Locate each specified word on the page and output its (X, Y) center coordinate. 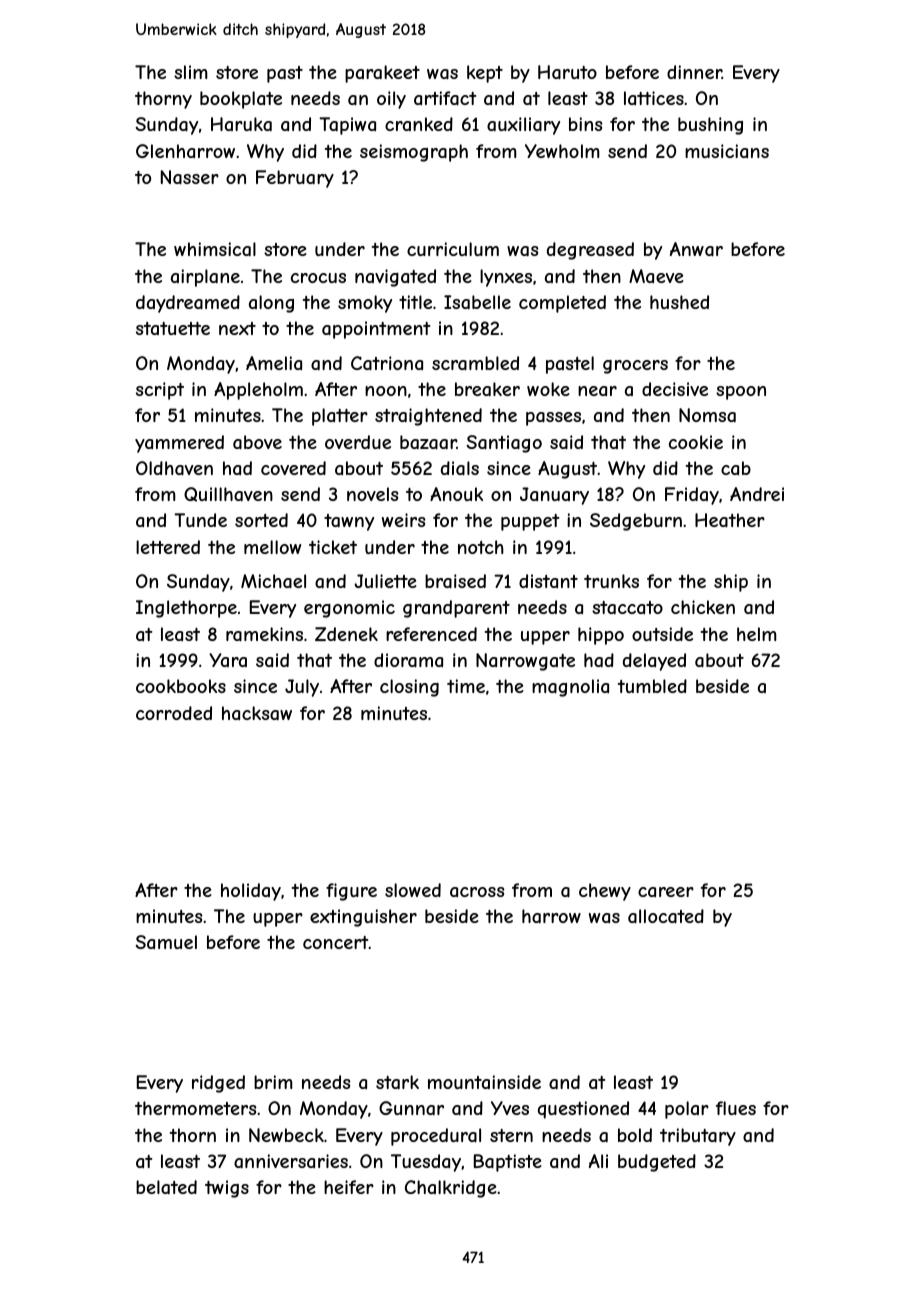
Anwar (696, 249)
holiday (251, 892)
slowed (413, 890)
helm (757, 634)
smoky (365, 304)
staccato (627, 607)
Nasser (190, 177)
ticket (333, 547)
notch (481, 547)
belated (166, 1187)
